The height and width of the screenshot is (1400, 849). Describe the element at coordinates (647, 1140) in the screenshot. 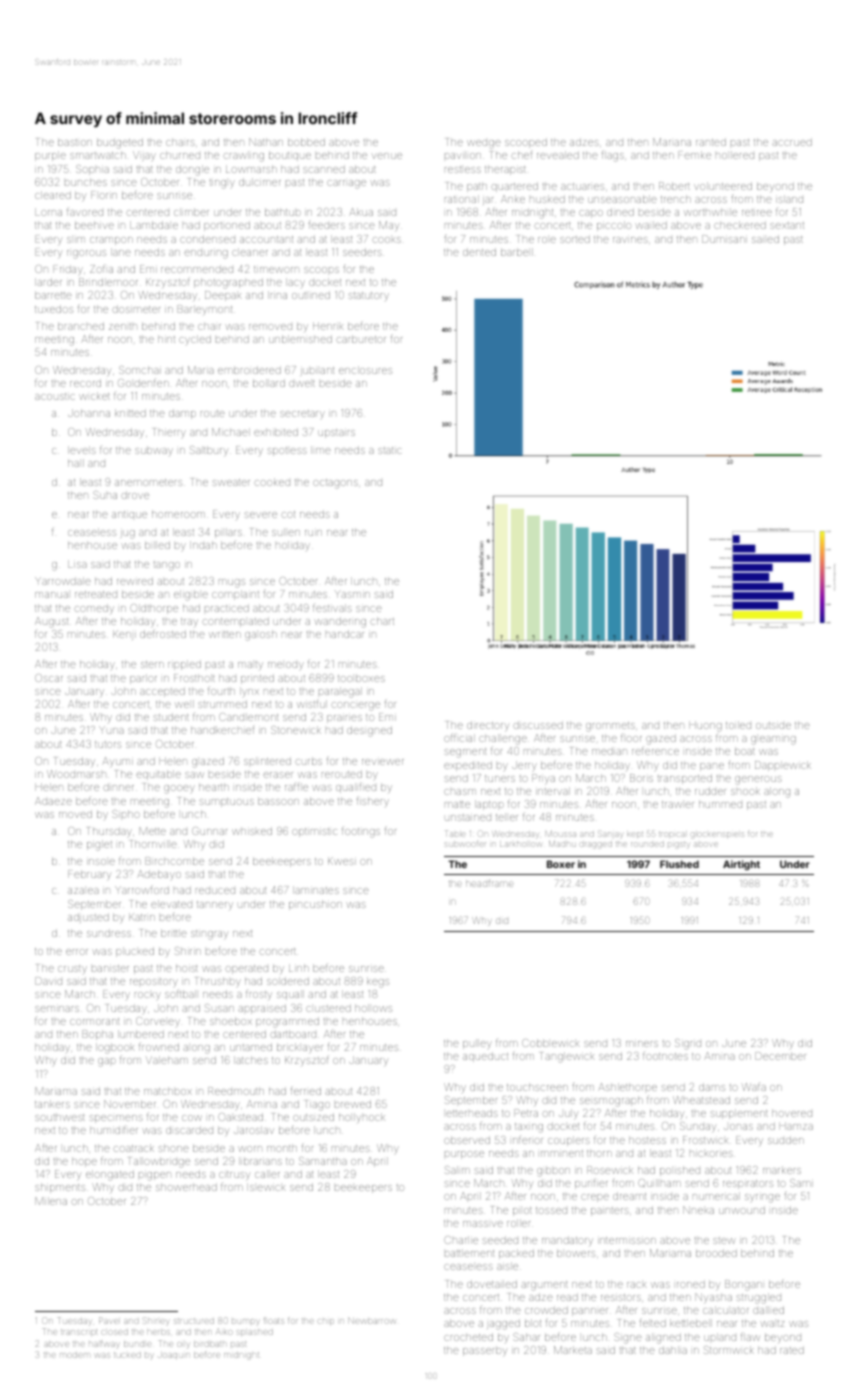

I see `hostess` at that location.
